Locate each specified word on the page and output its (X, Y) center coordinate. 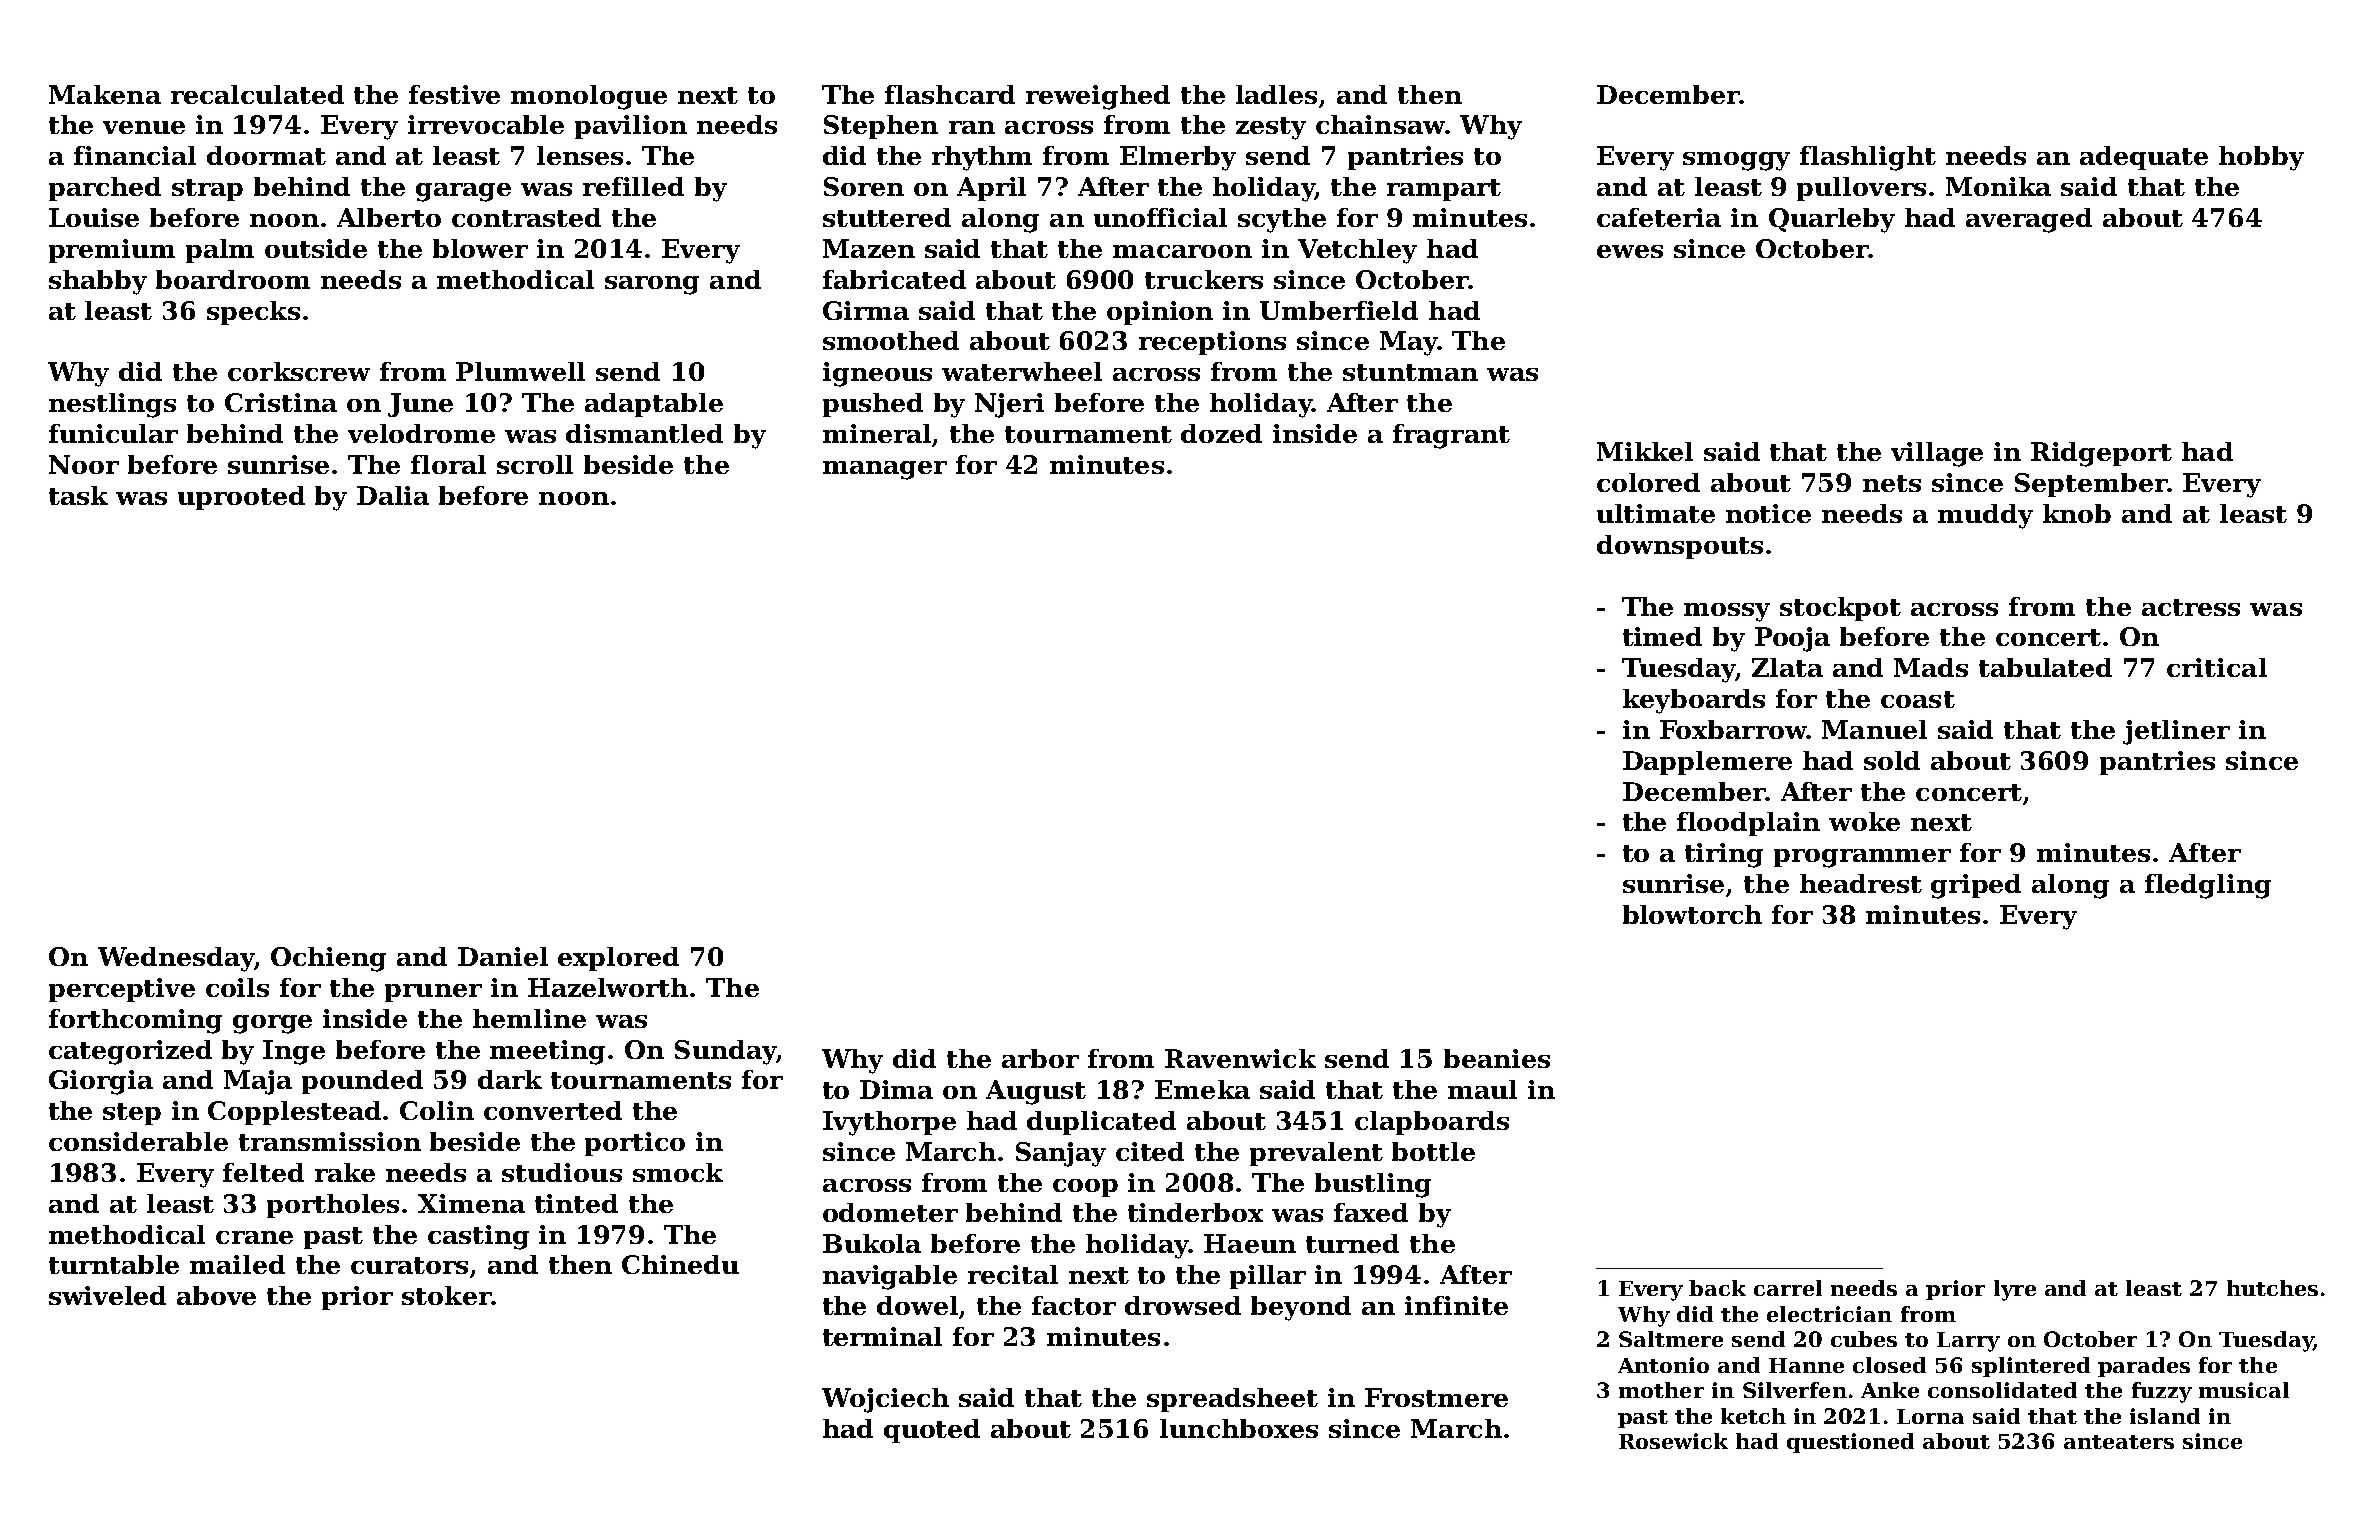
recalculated (257, 94)
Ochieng (328, 959)
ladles (1276, 94)
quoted (932, 1431)
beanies (1497, 1058)
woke (1864, 821)
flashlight (1868, 158)
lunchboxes (1239, 1428)
